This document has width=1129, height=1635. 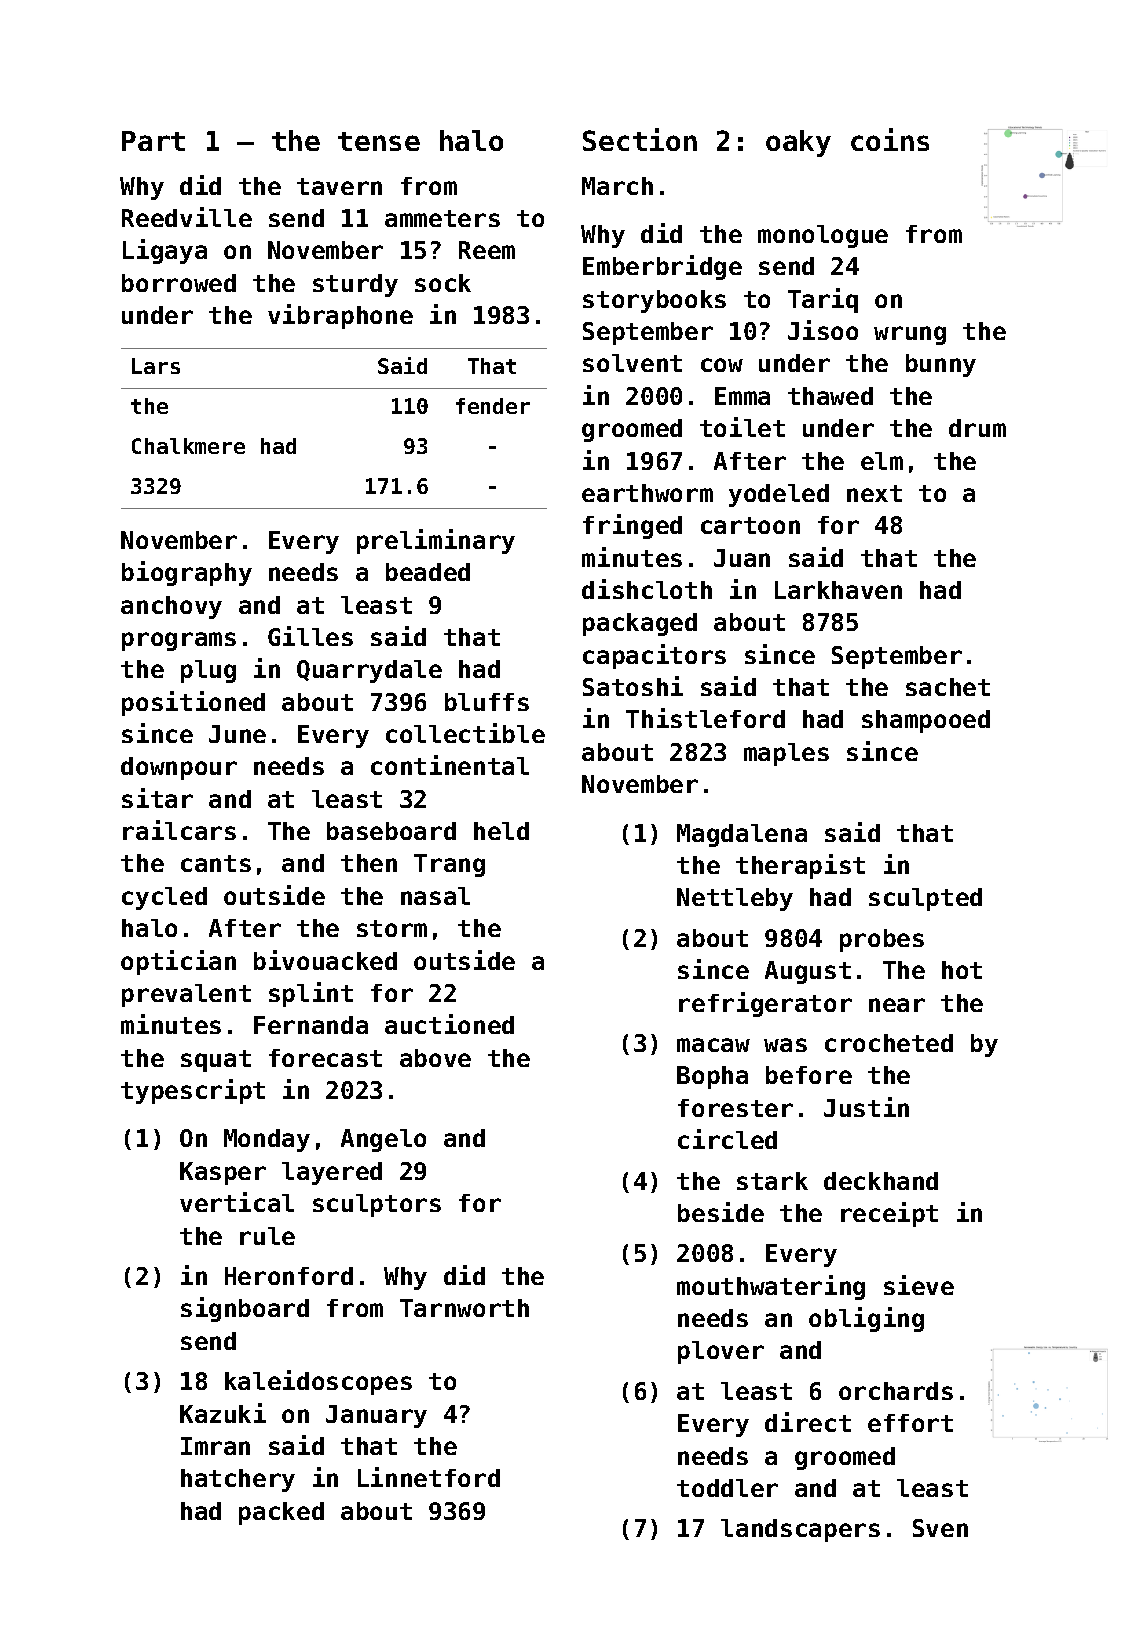 What do you see at coordinates (823, 236) in the document?
I see `monologue` at bounding box center [823, 236].
